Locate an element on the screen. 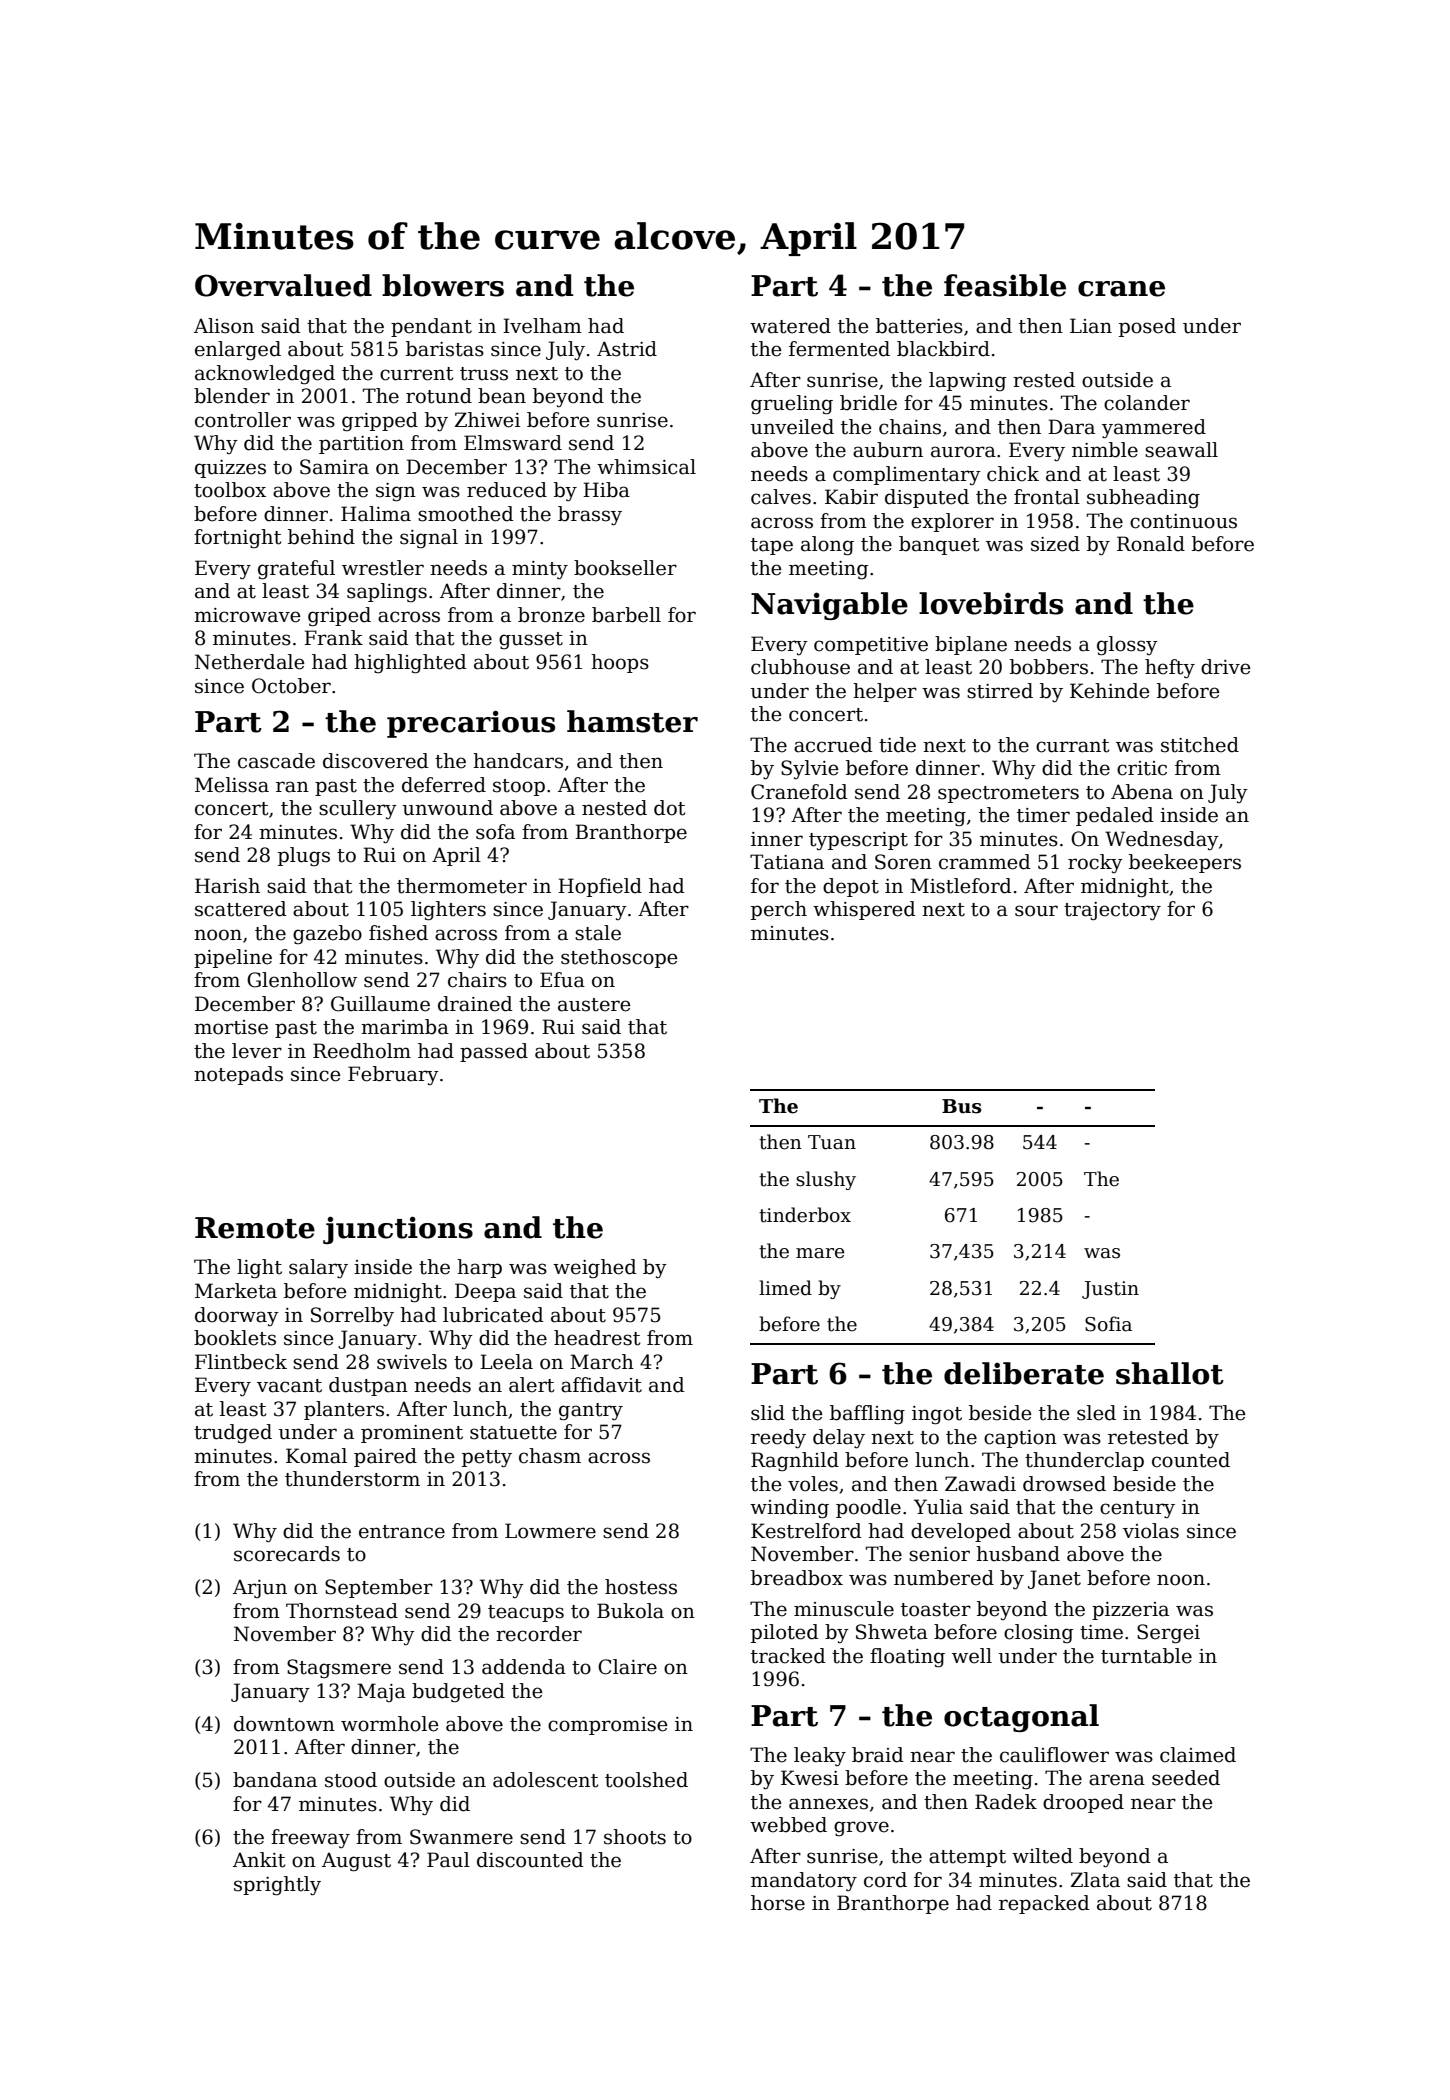  Tuan is located at coordinates (832, 1142).
